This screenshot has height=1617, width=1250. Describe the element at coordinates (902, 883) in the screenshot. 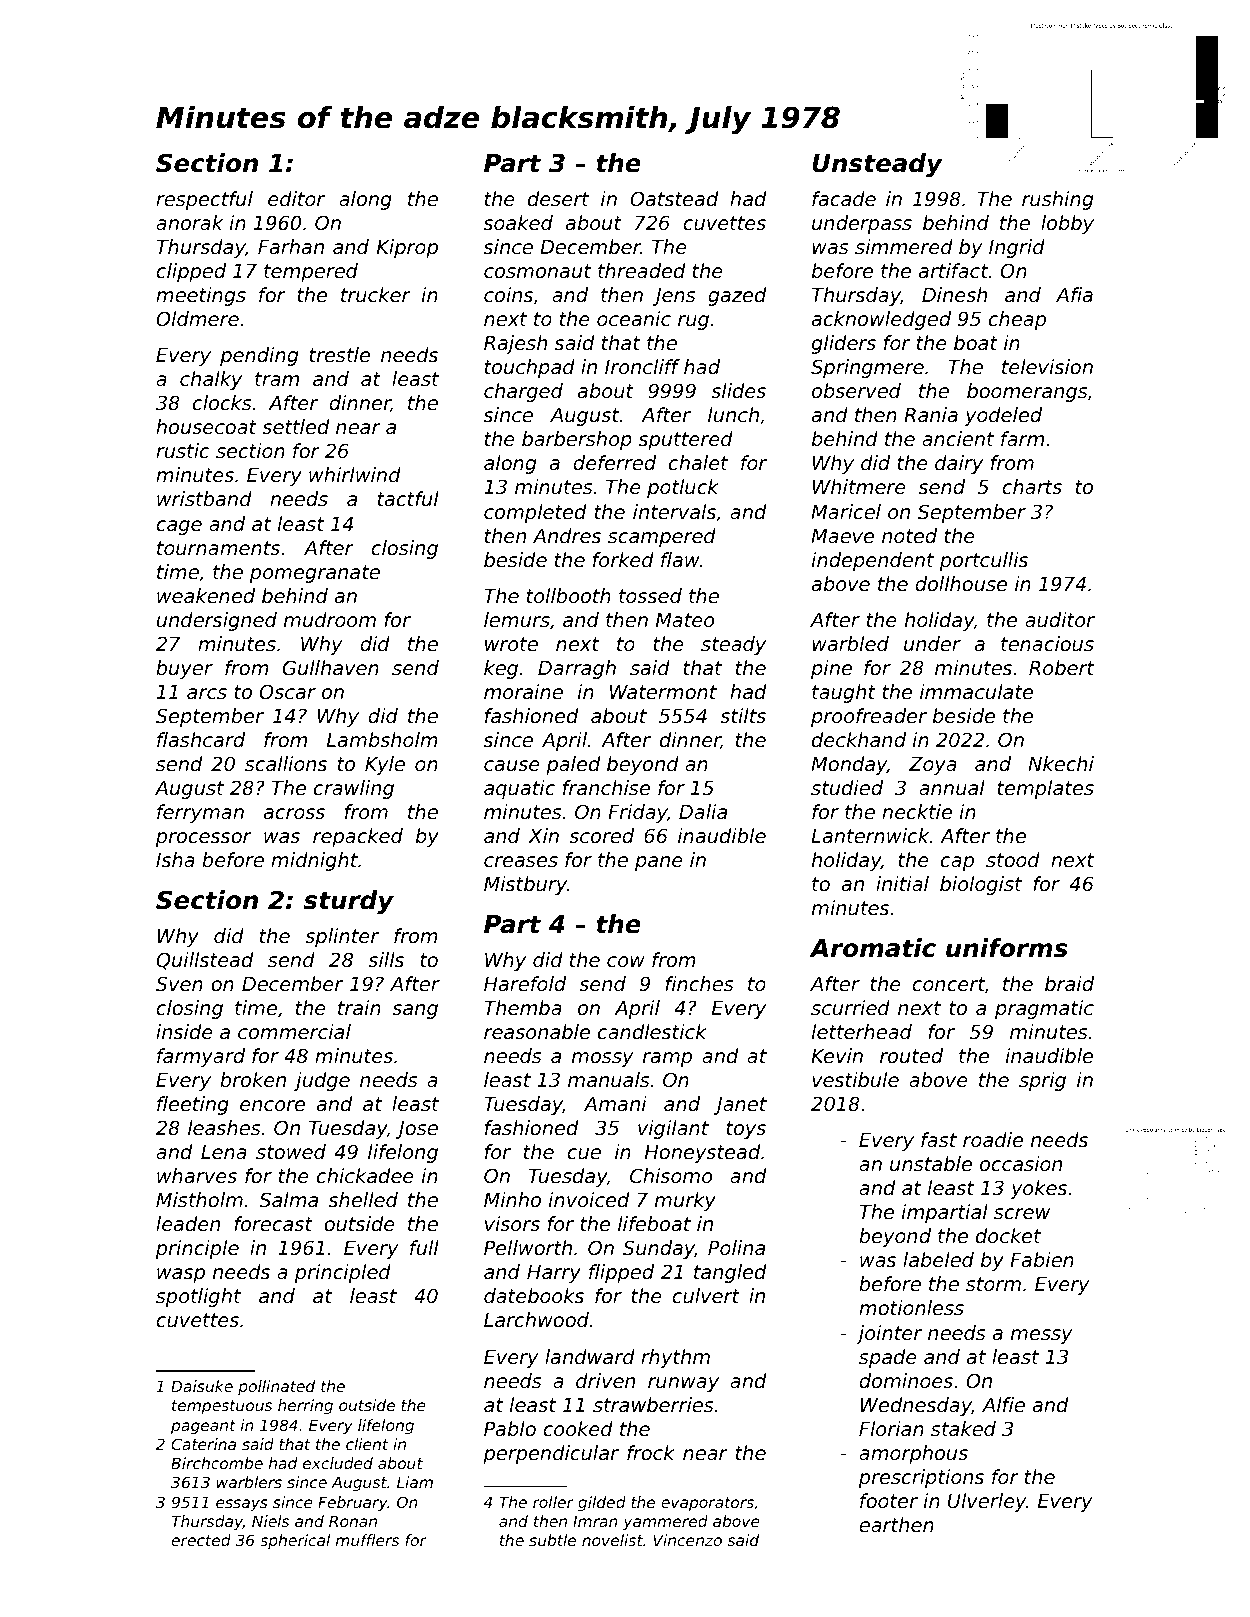

I see `initial` at that location.
